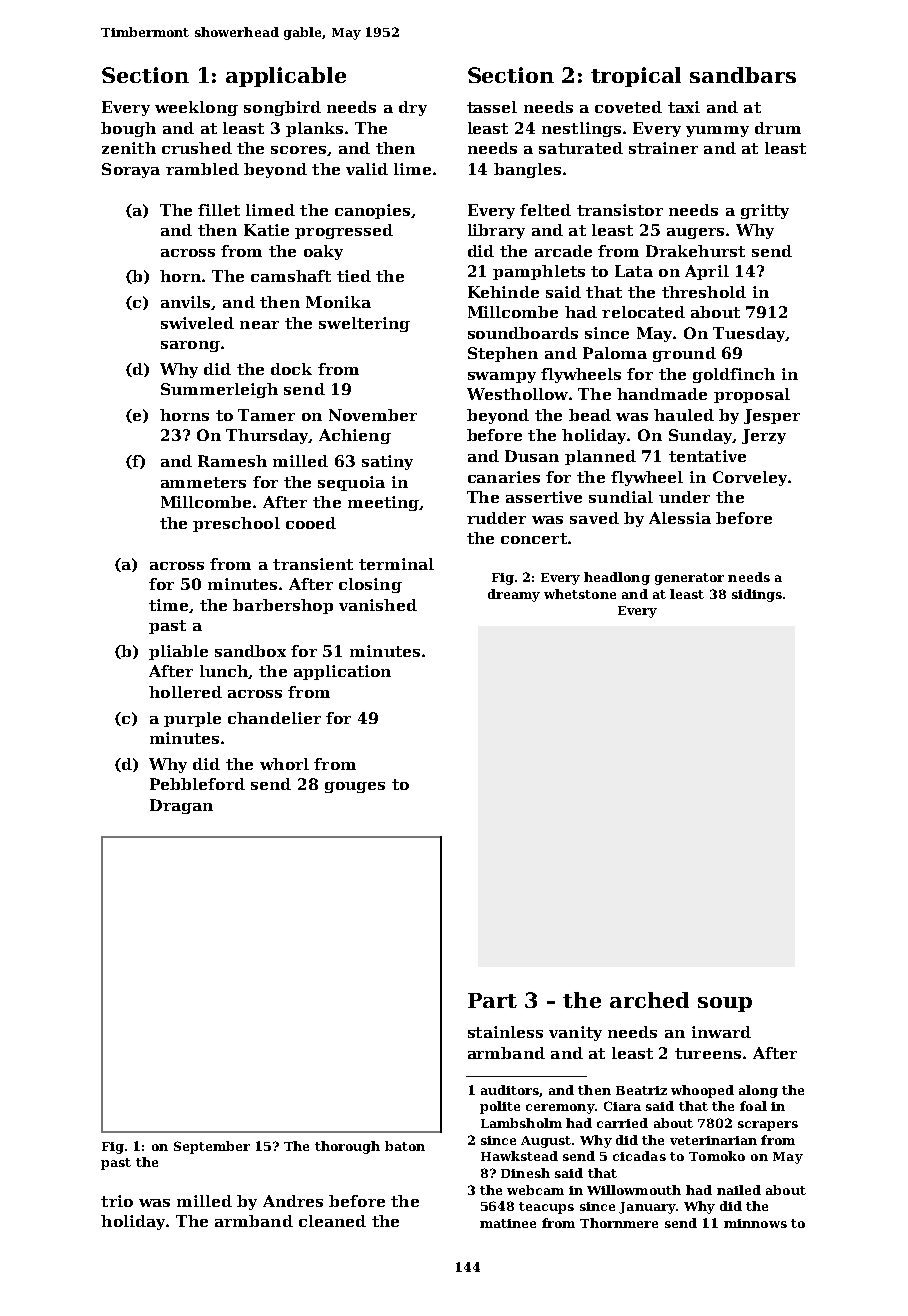 The width and height of the screenshot is (908, 1316). I want to click on September, so click(212, 1147).
